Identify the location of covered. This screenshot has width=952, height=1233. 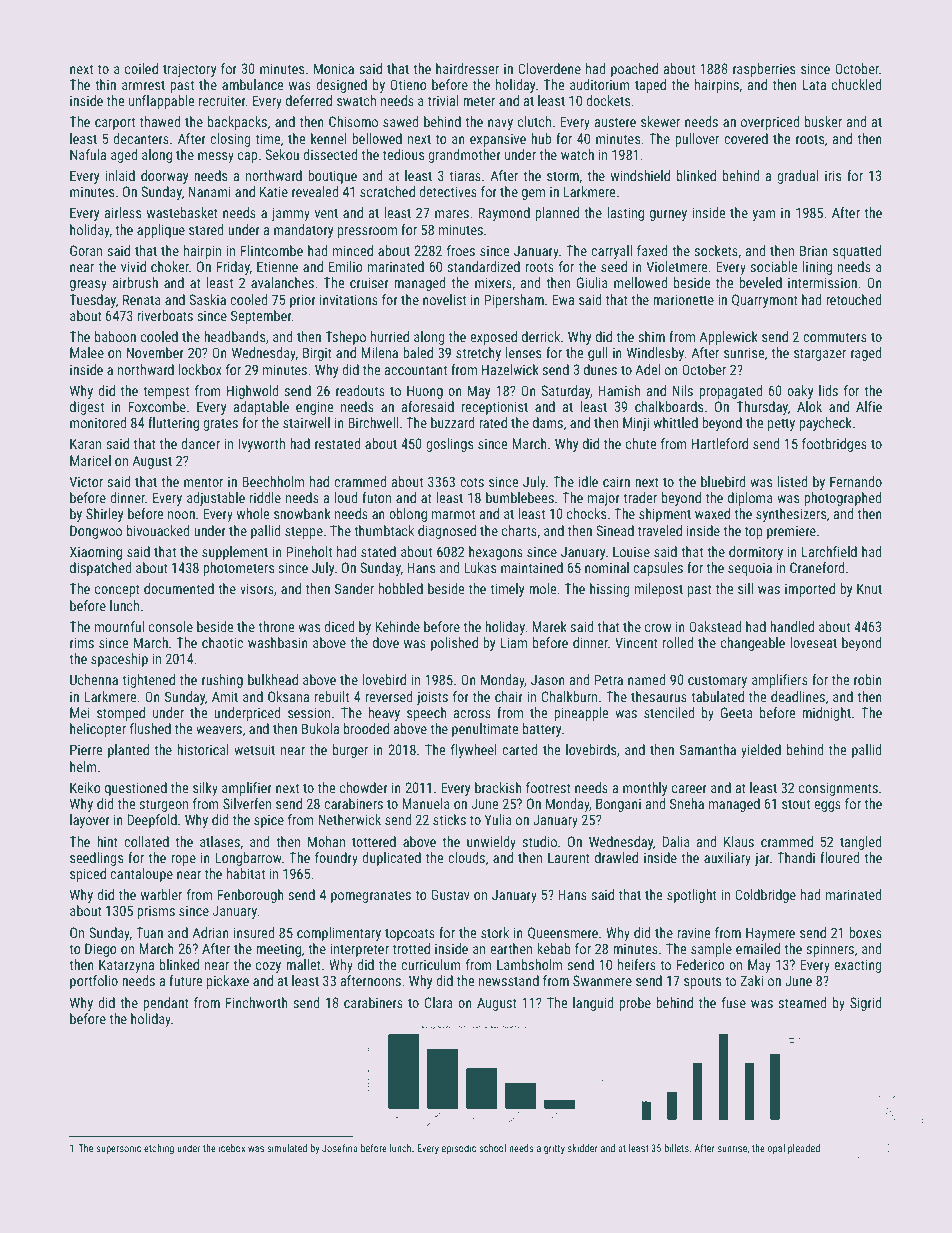
(746, 138).
